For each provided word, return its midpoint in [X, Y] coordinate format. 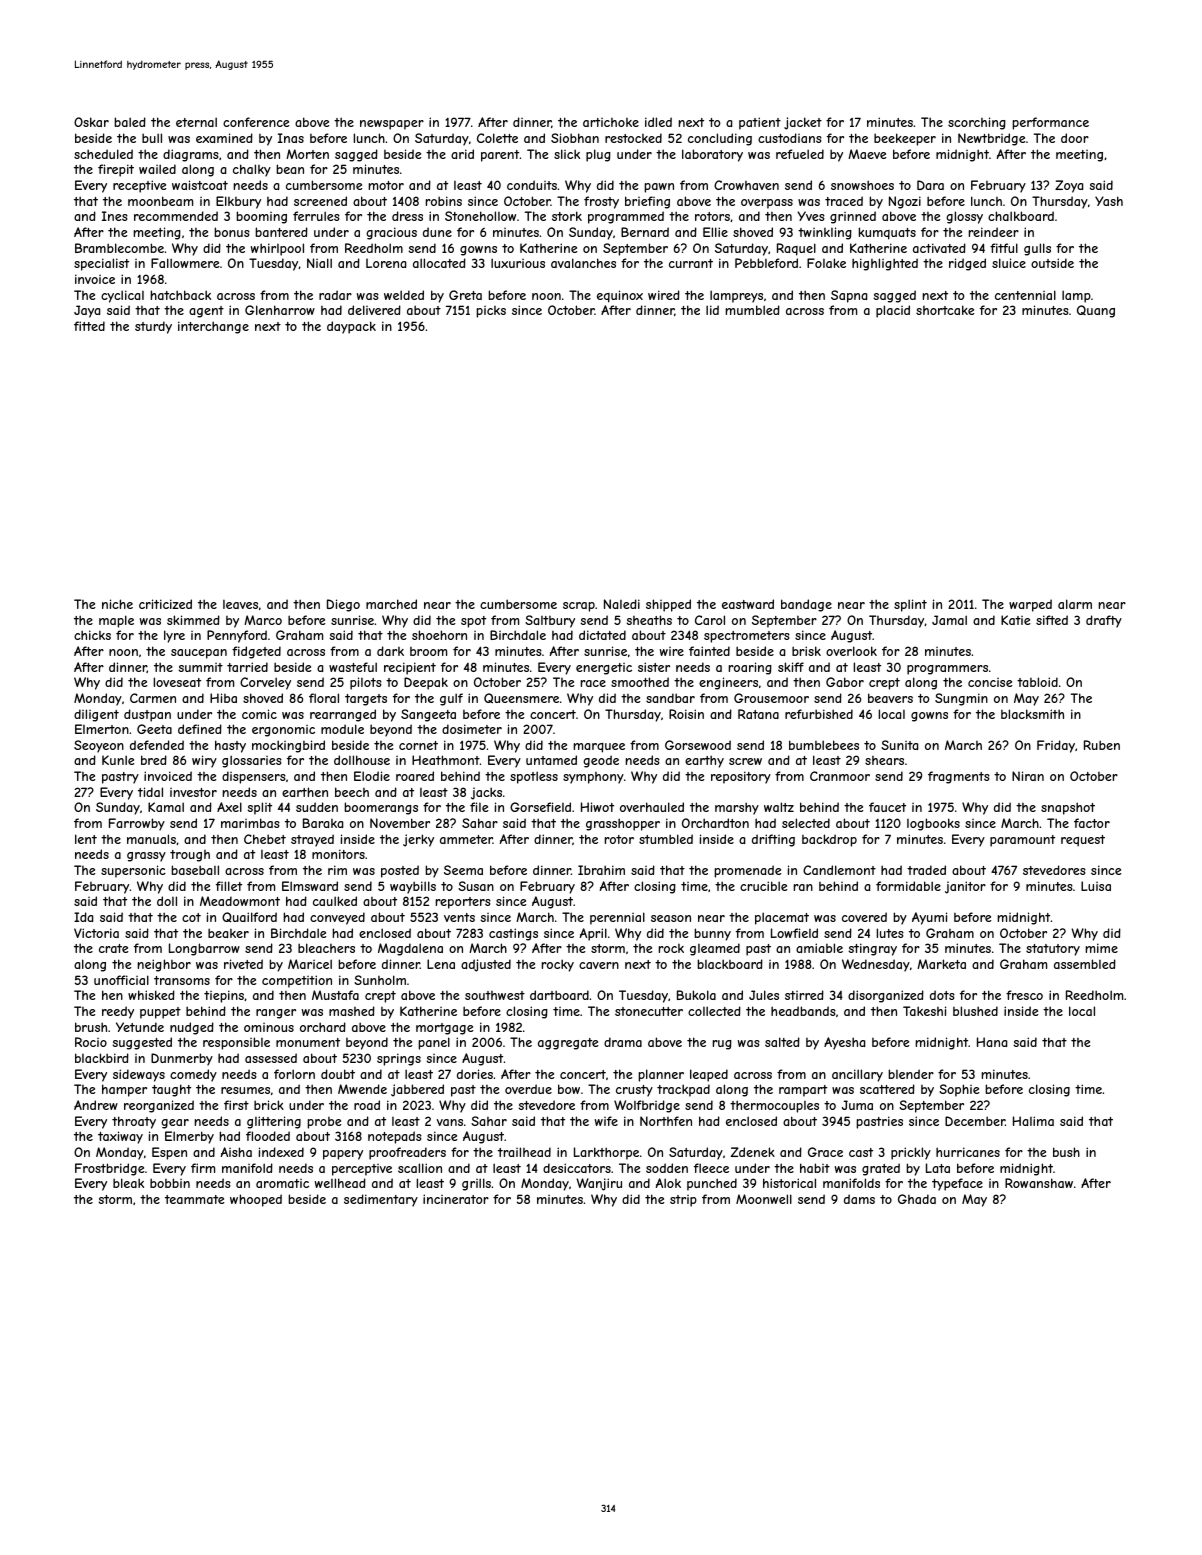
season [671, 918]
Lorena [386, 263]
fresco [1024, 995]
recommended [176, 216]
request [1083, 841]
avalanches [583, 263]
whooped [256, 1200]
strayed [312, 840]
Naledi [622, 604]
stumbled [666, 839]
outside [1052, 263]
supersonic [133, 871]
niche [117, 604]
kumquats [887, 233]
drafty [1104, 621]
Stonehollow [480, 216]
